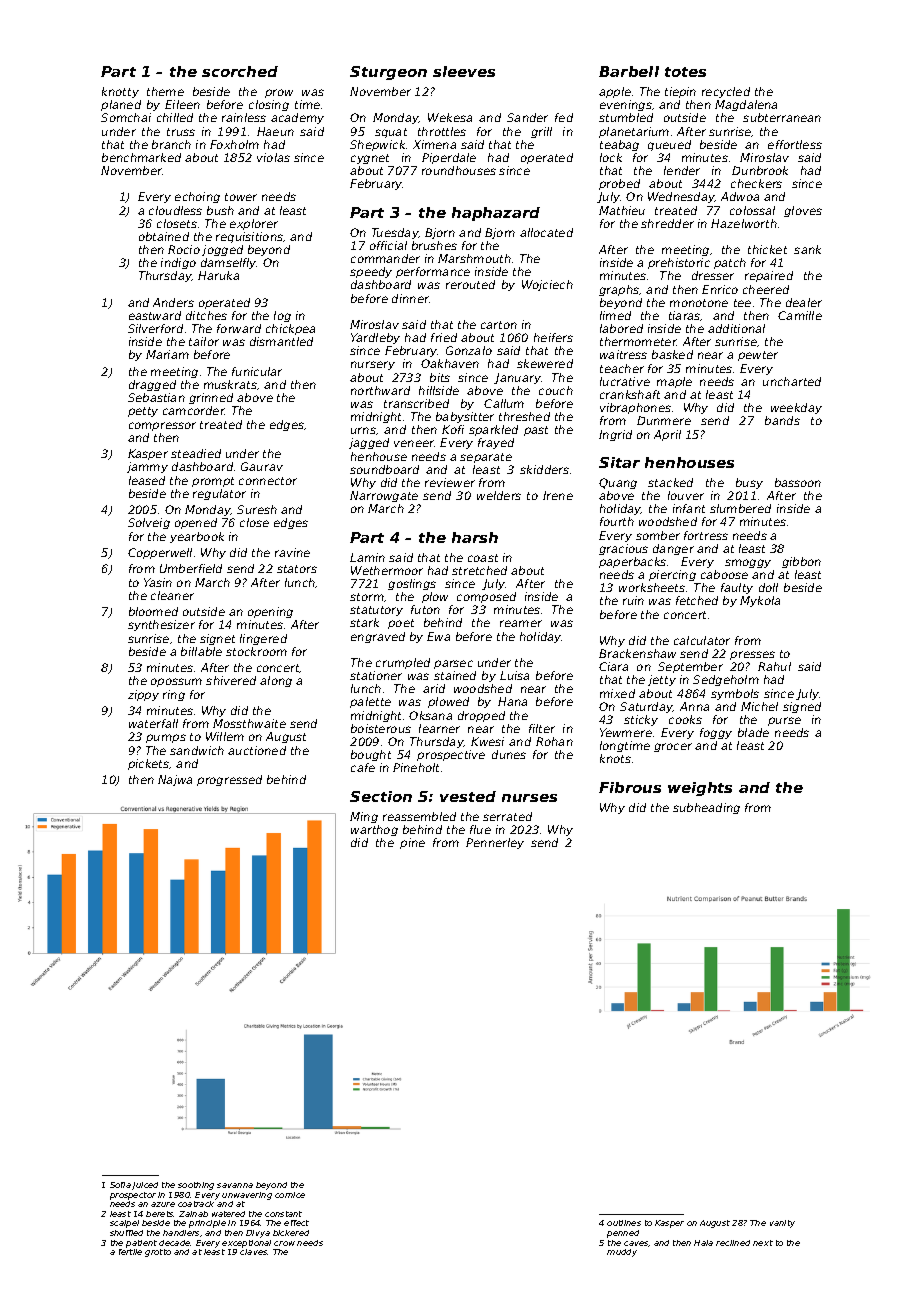 The image size is (924, 1308). What do you see at coordinates (364, 817) in the image?
I see `Ming` at bounding box center [364, 817].
